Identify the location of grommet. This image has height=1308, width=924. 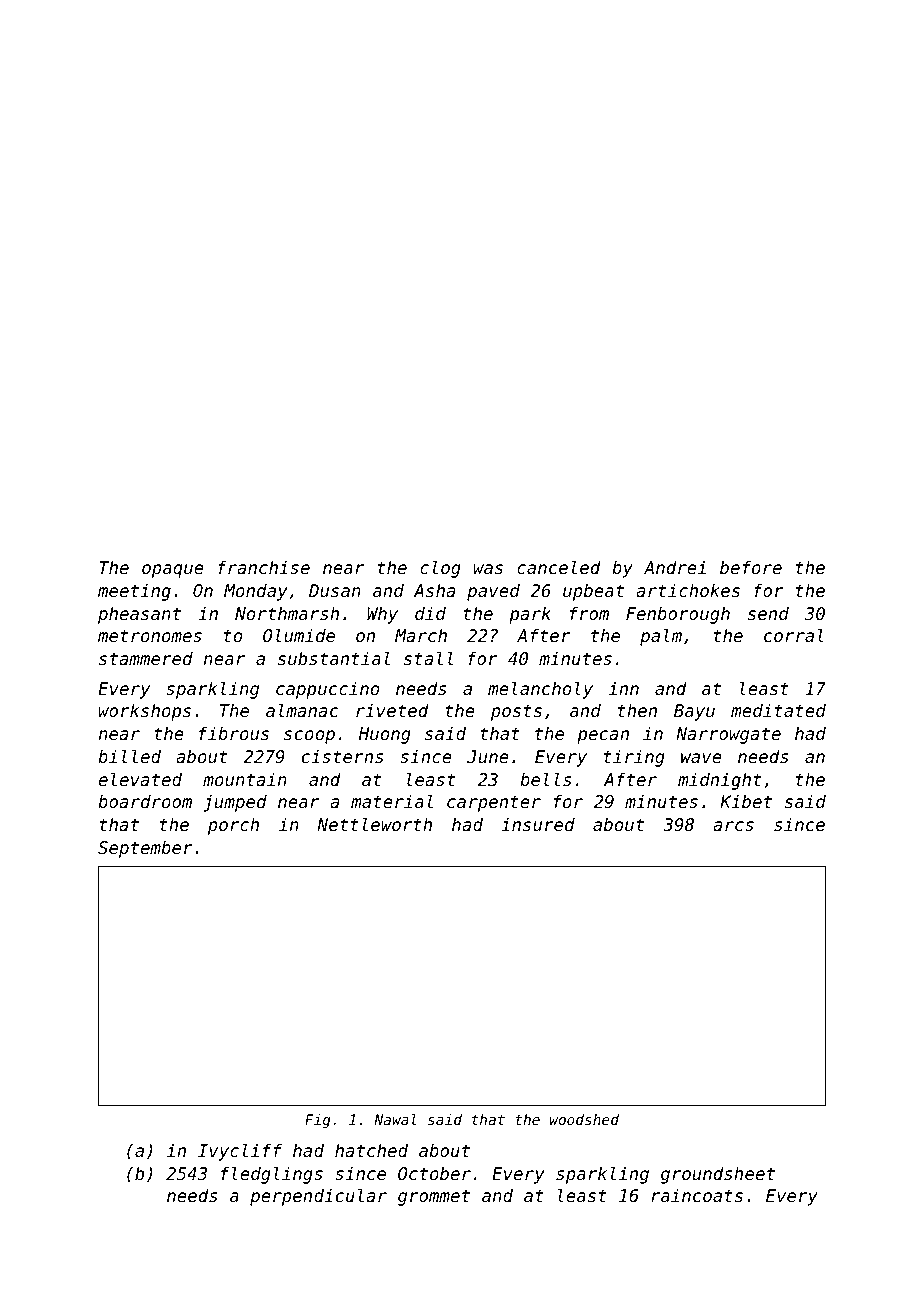
(434, 1197).
